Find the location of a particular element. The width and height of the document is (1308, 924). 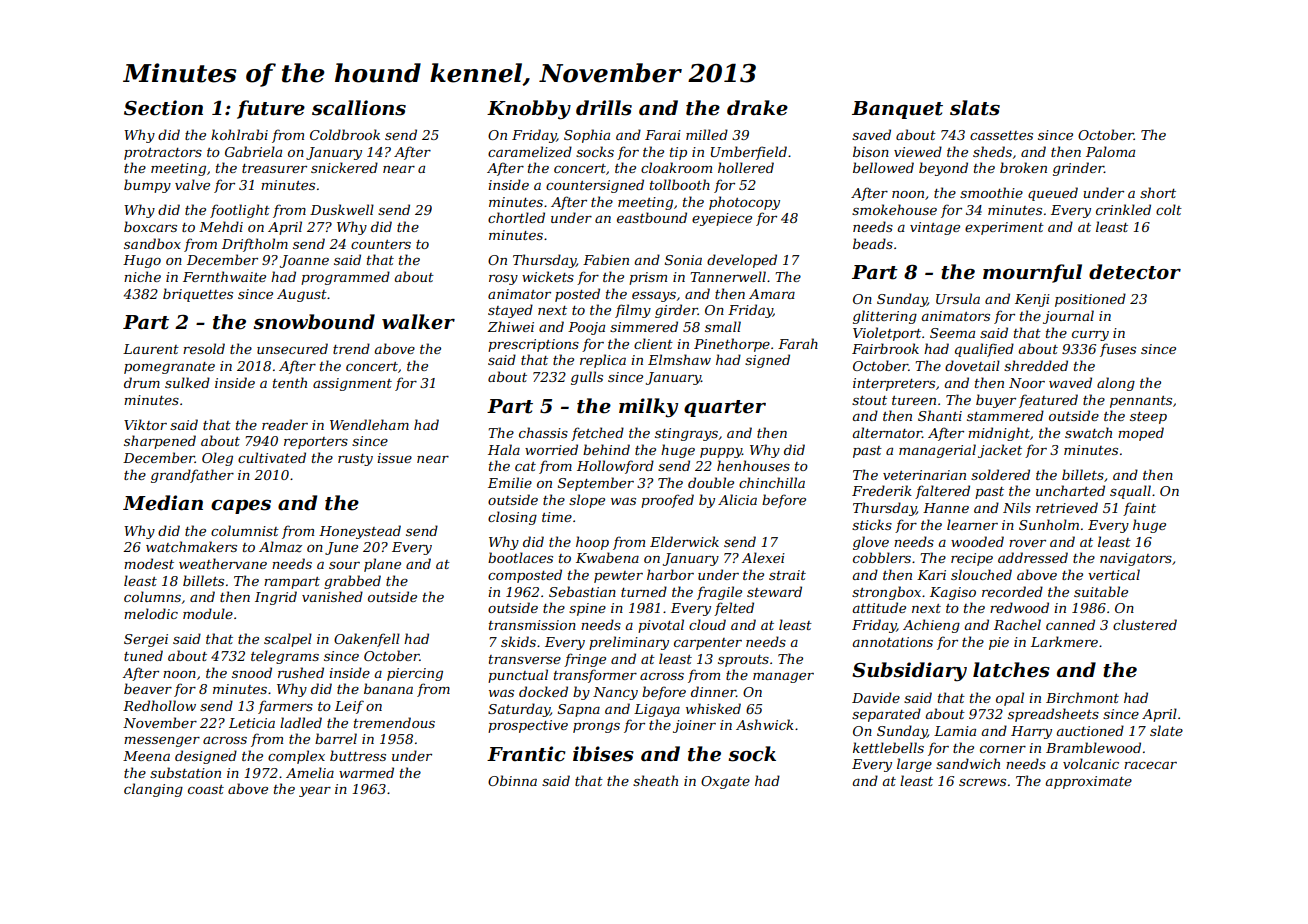

strait is located at coordinates (787, 575).
